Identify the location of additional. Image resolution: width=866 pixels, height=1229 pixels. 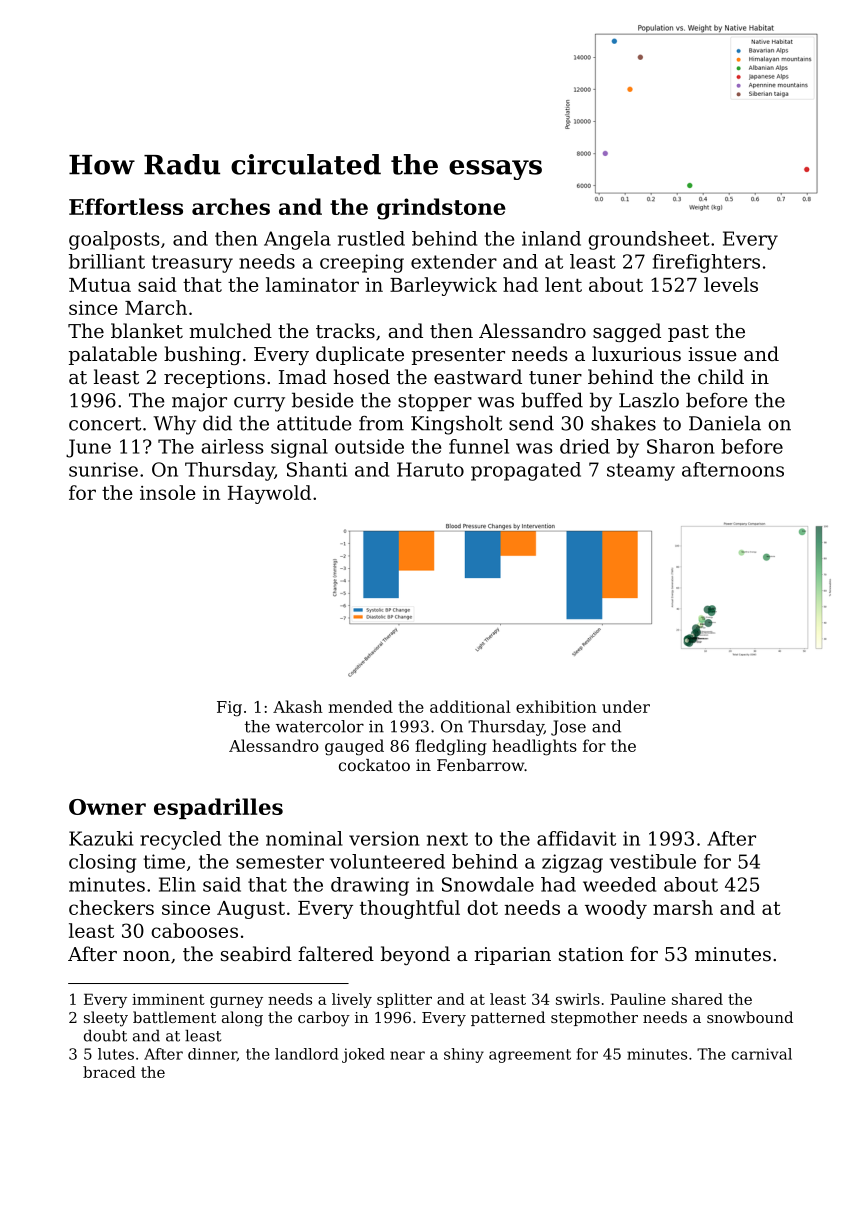
(470, 706).
